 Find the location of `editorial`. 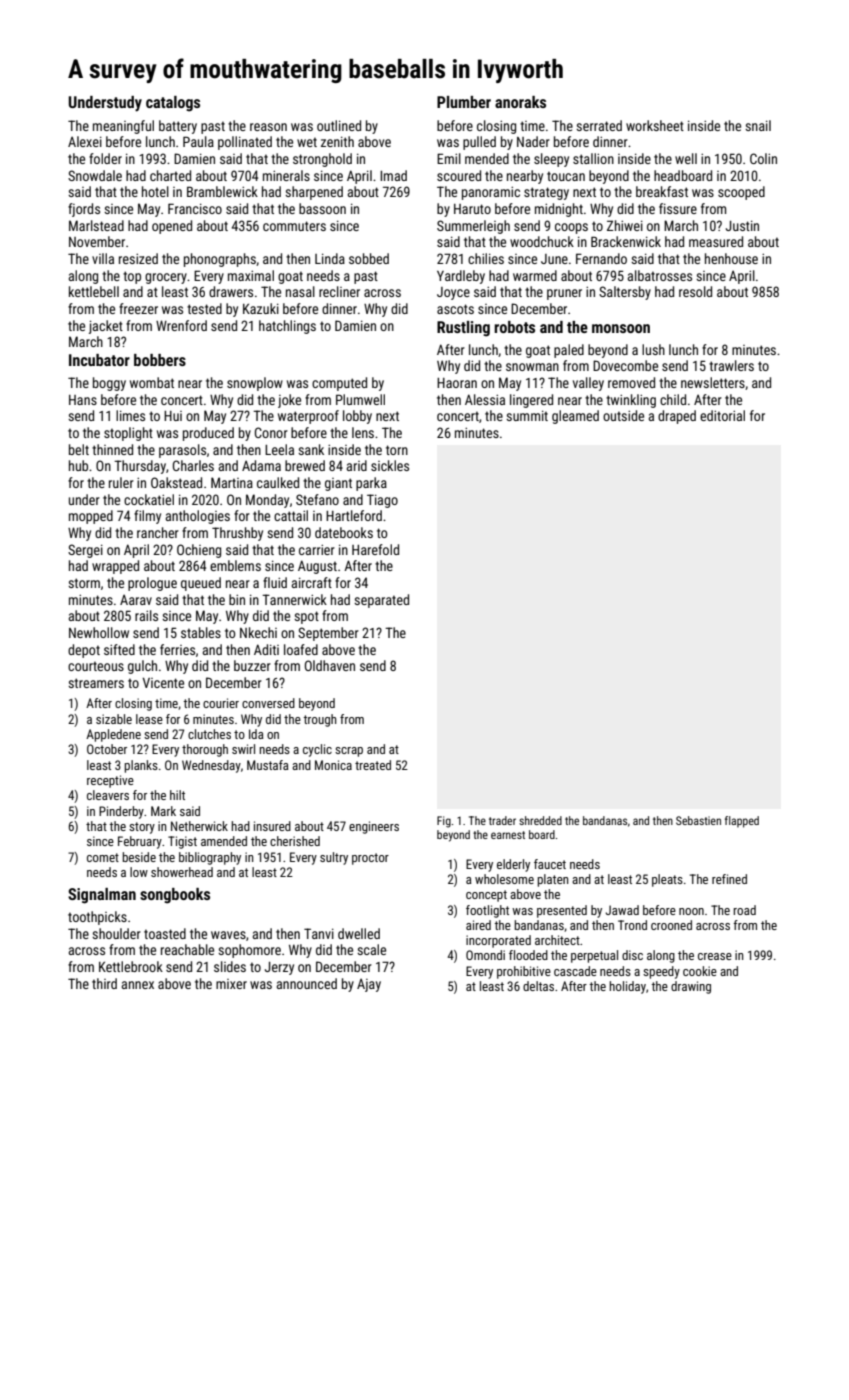

editorial is located at coordinates (722, 415).
